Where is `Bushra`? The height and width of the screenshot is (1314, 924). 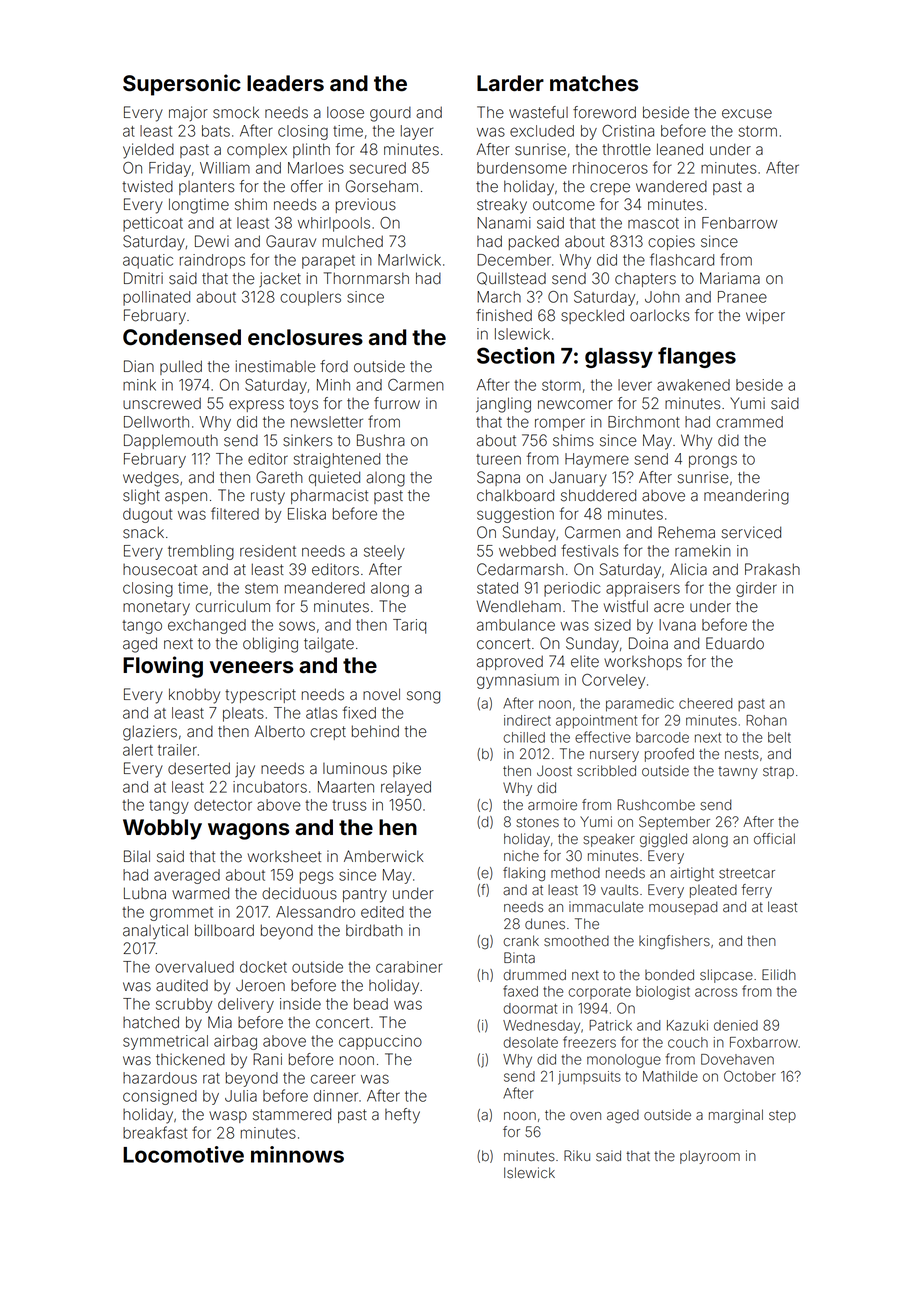 Bushra is located at coordinates (381, 440).
